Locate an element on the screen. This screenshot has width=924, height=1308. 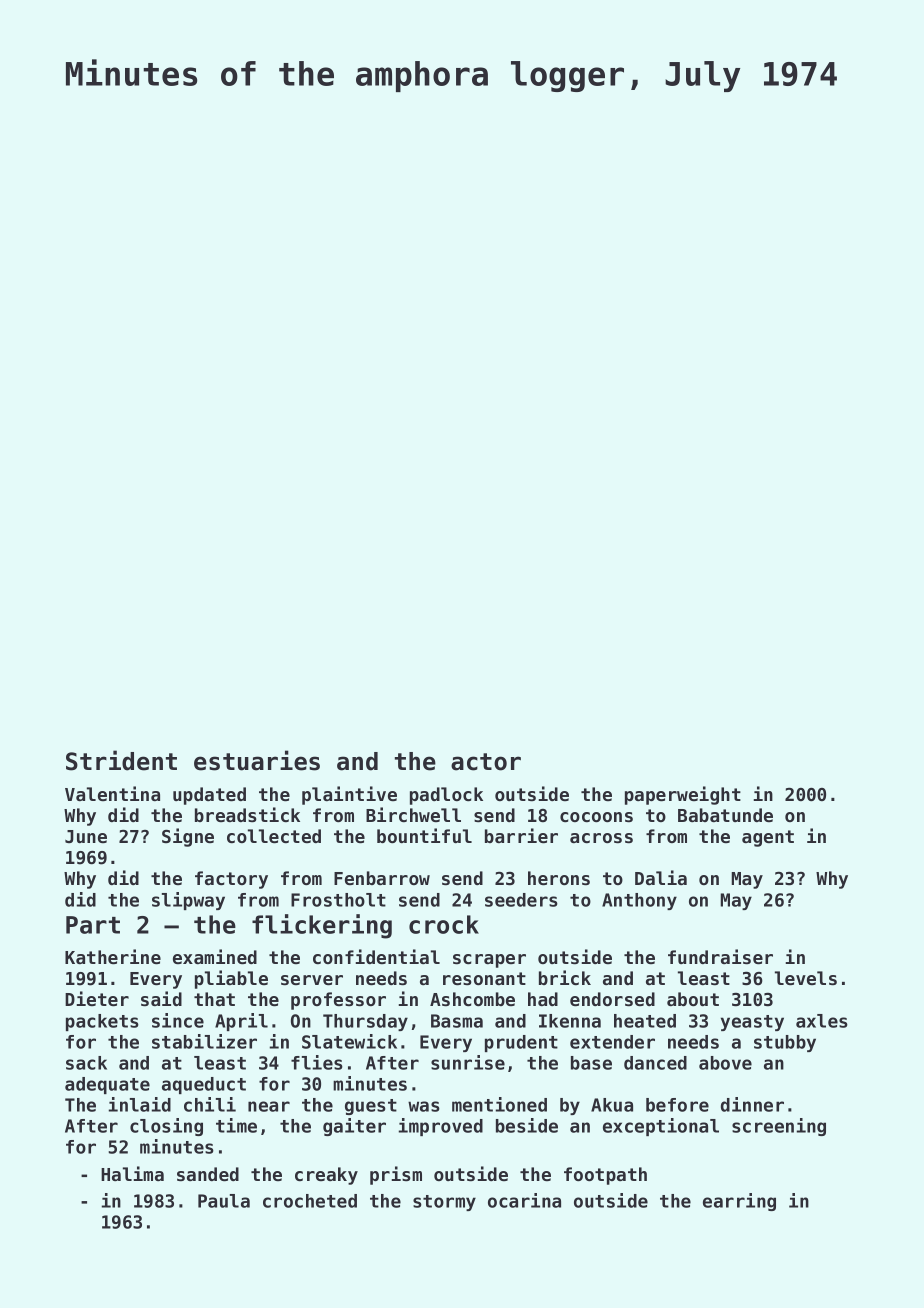
prudent is located at coordinates (521, 1043).
